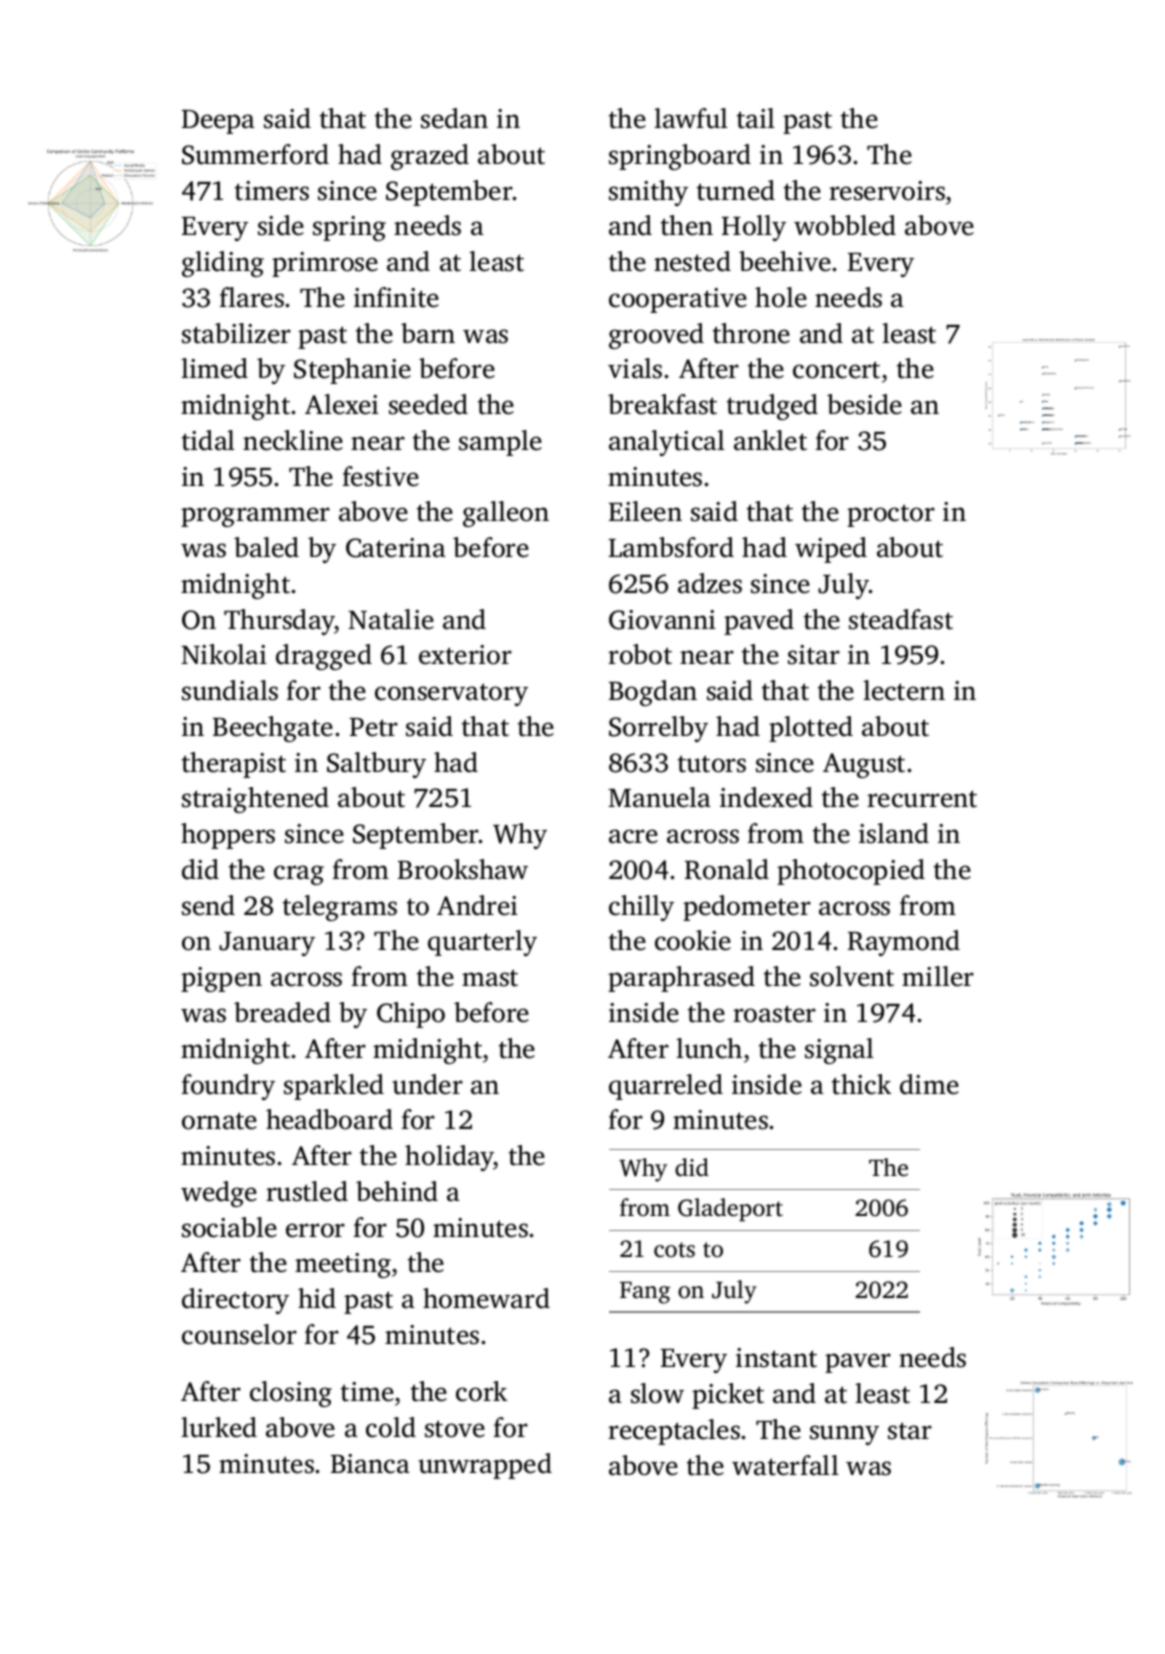 This screenshot has height=1654, width=1165. What do you see at coordinates (291, 1394) in the screenshot?
I see `closing` at bounding box center [291, 1394].
